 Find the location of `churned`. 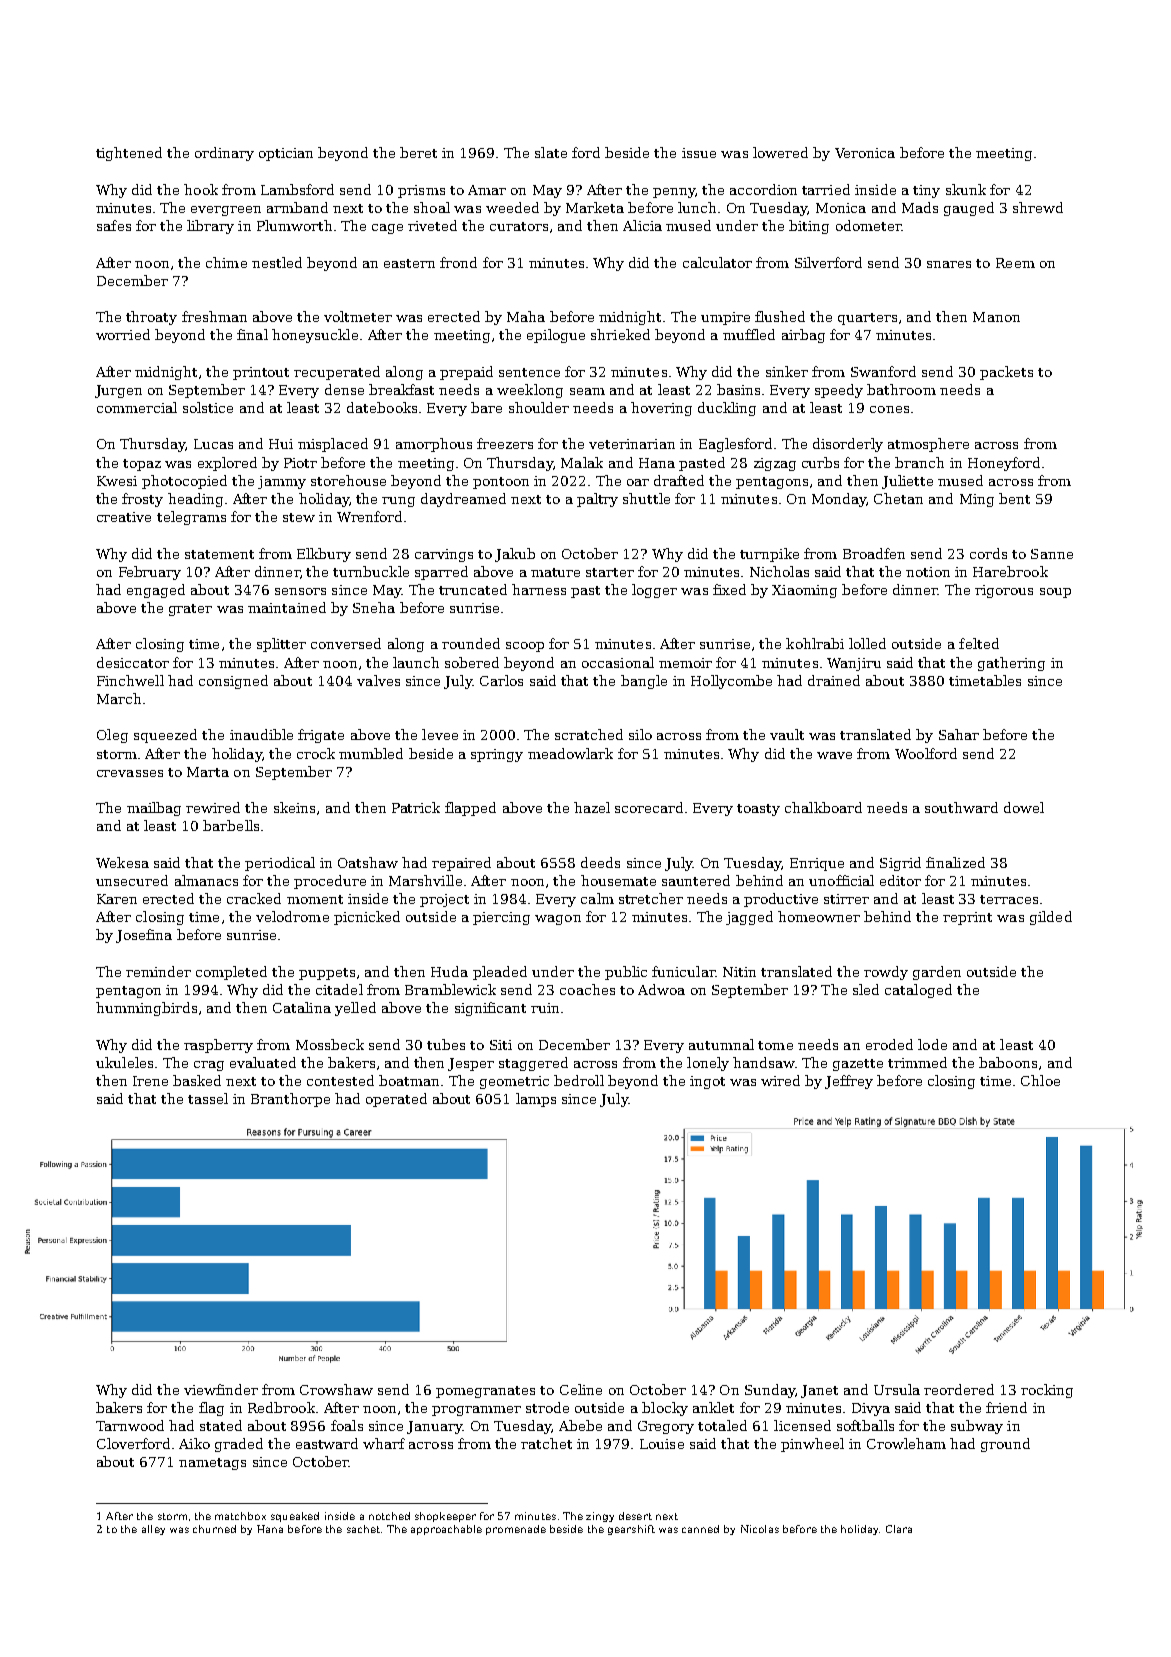

churned is located at coordinates (214, 1529).
